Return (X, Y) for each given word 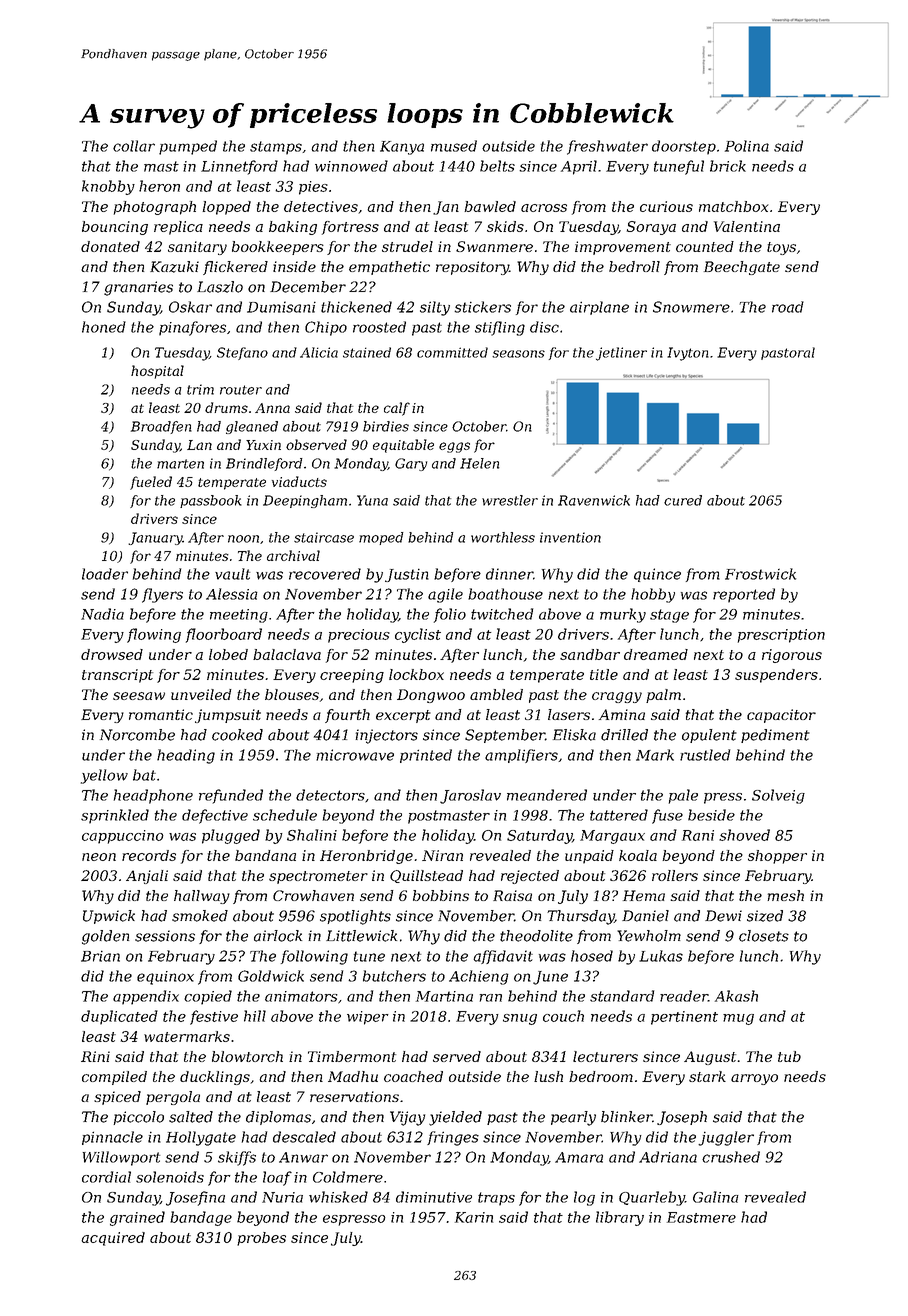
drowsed (112, 654)
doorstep (684, 147)
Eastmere (701, 1217)
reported (744, 595)
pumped (188, 147)
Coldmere (348, 1177)
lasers (569, 714)
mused (454, 146)
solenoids (170, 1177)
